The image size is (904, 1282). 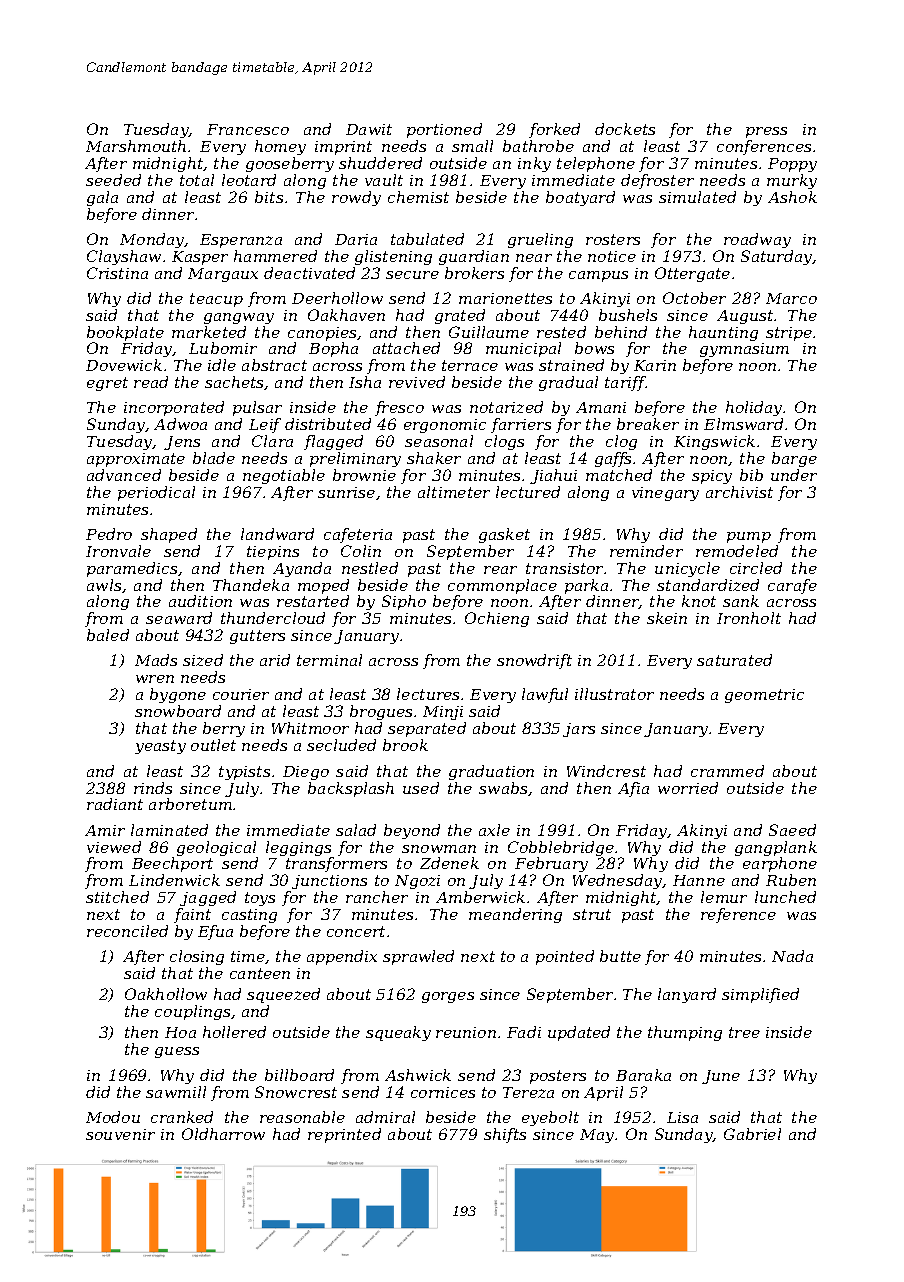 What do you see at coordinates (369, 129) in the screenshot?
I see `Dawit` at bounding box center [369, 129].
